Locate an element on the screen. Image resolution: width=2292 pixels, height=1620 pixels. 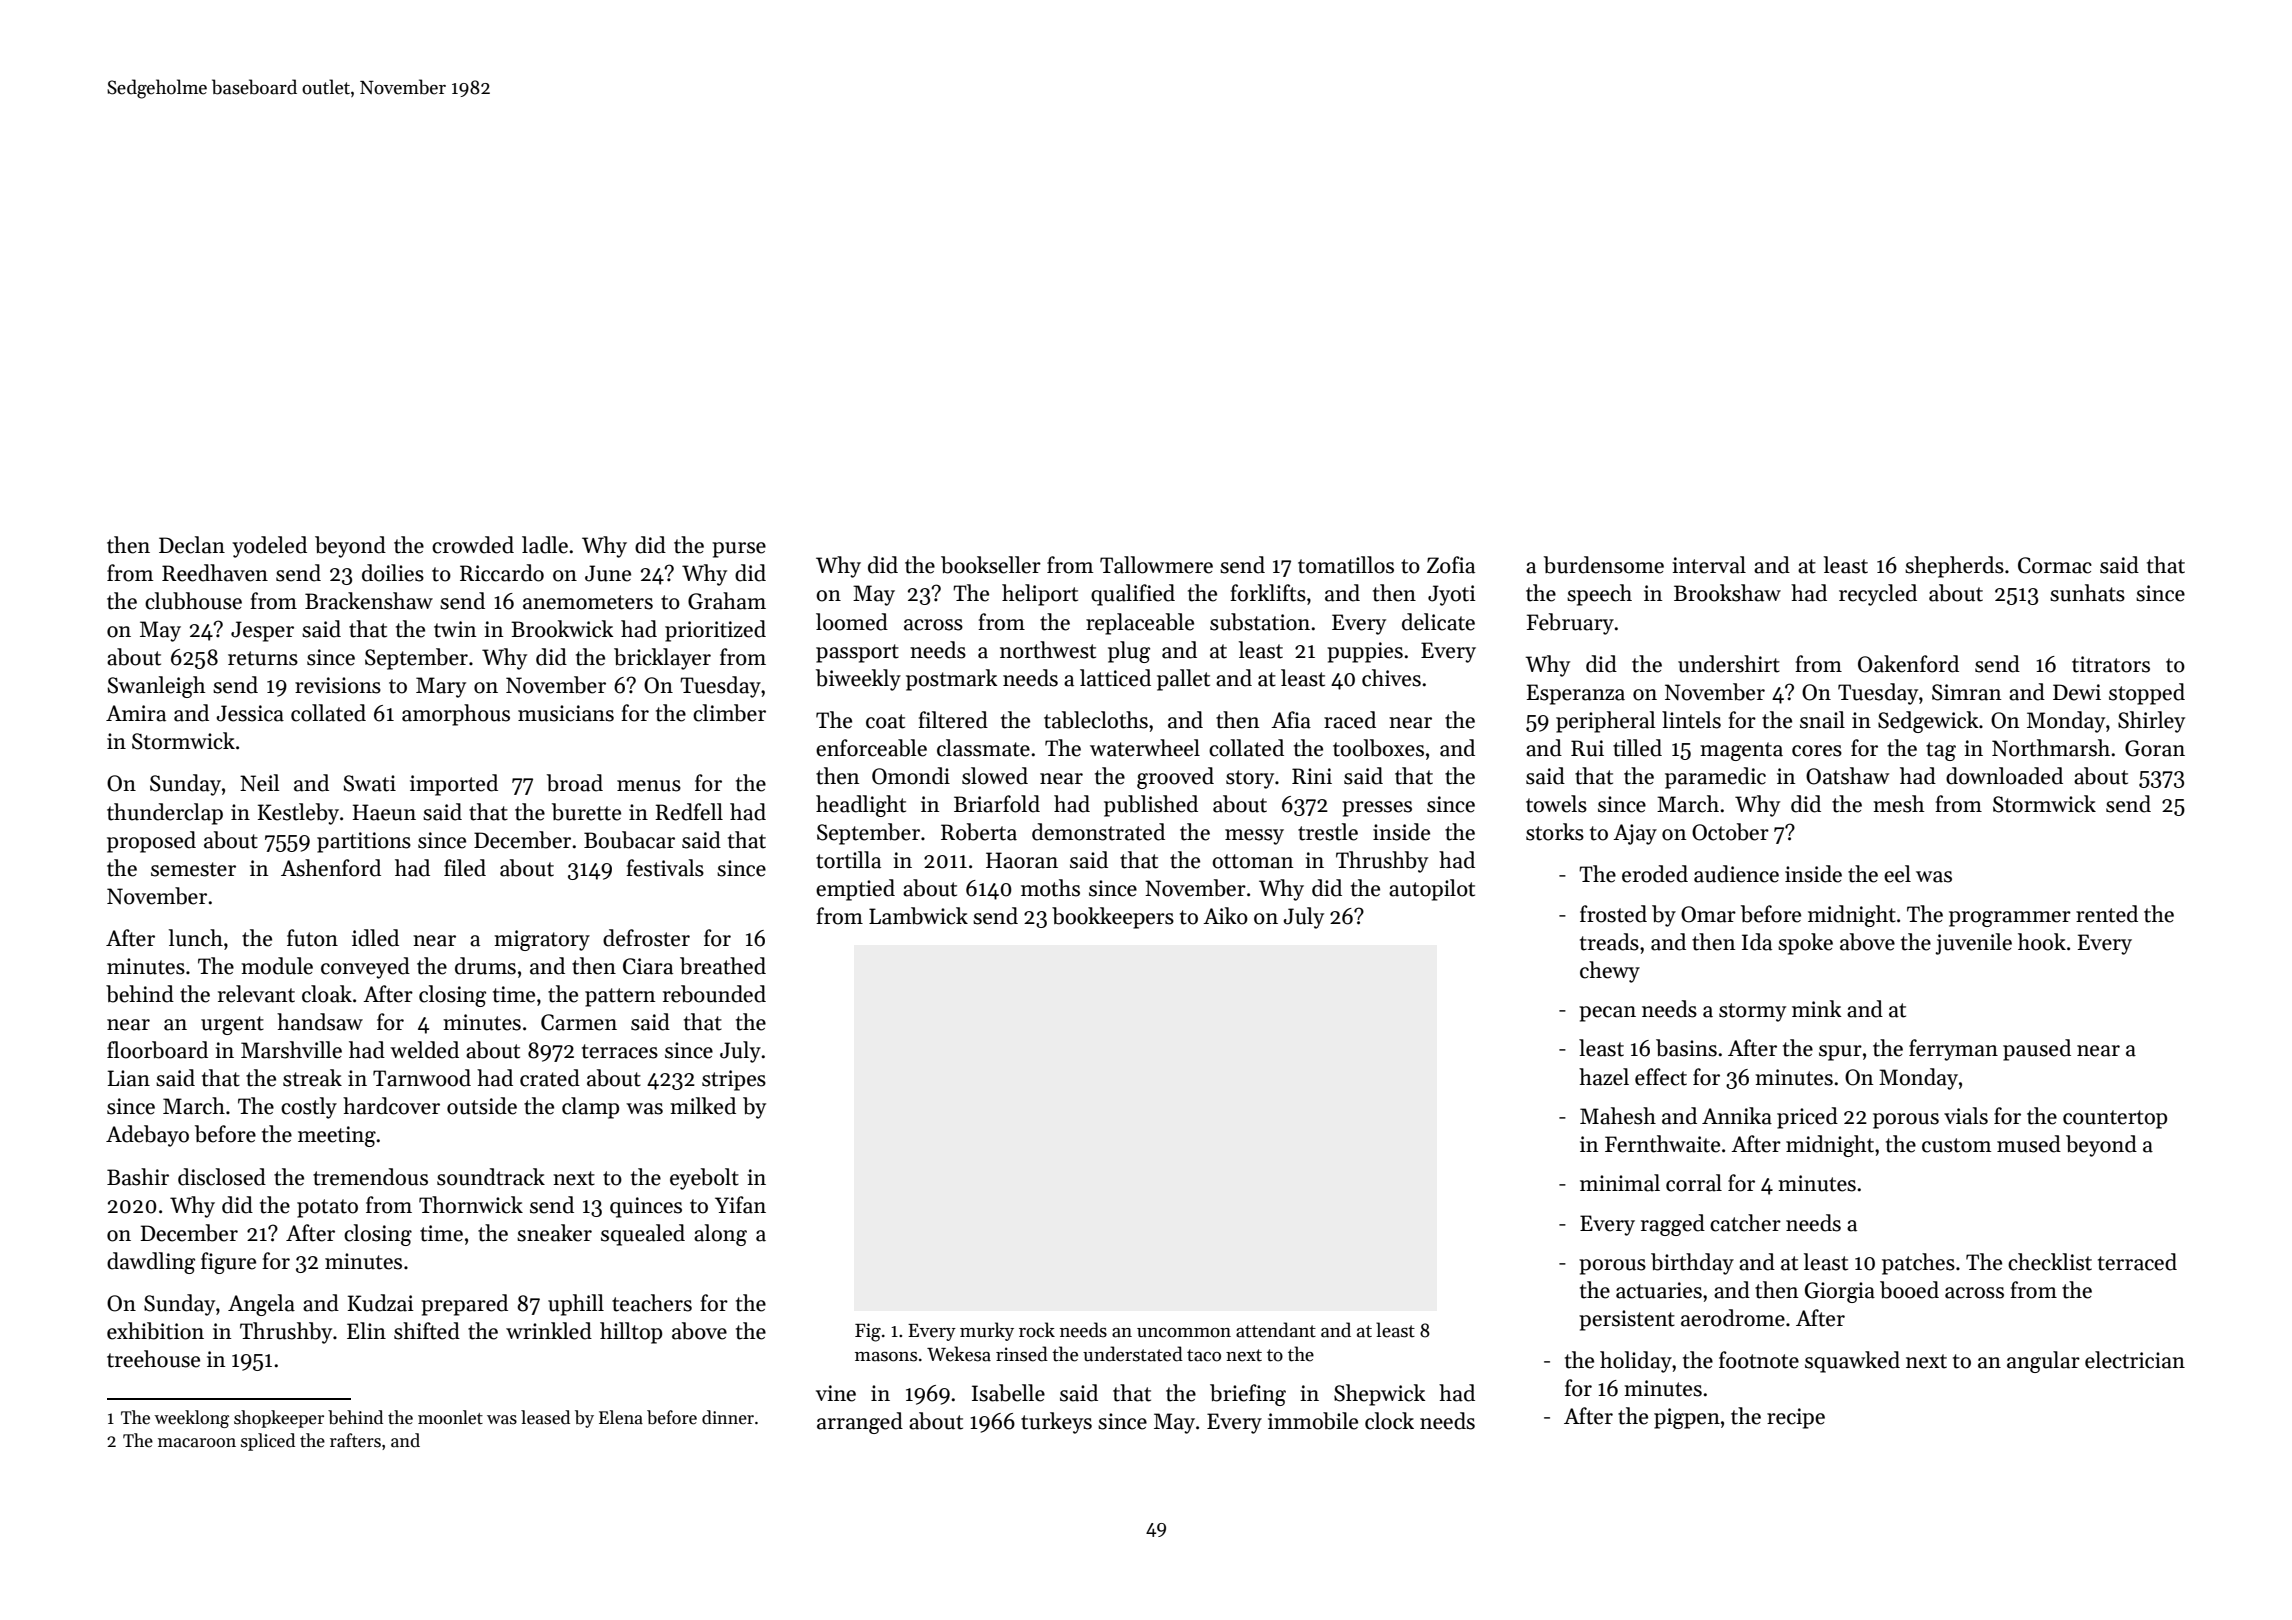
toolboxes is located at coordinates (1378, 748).
